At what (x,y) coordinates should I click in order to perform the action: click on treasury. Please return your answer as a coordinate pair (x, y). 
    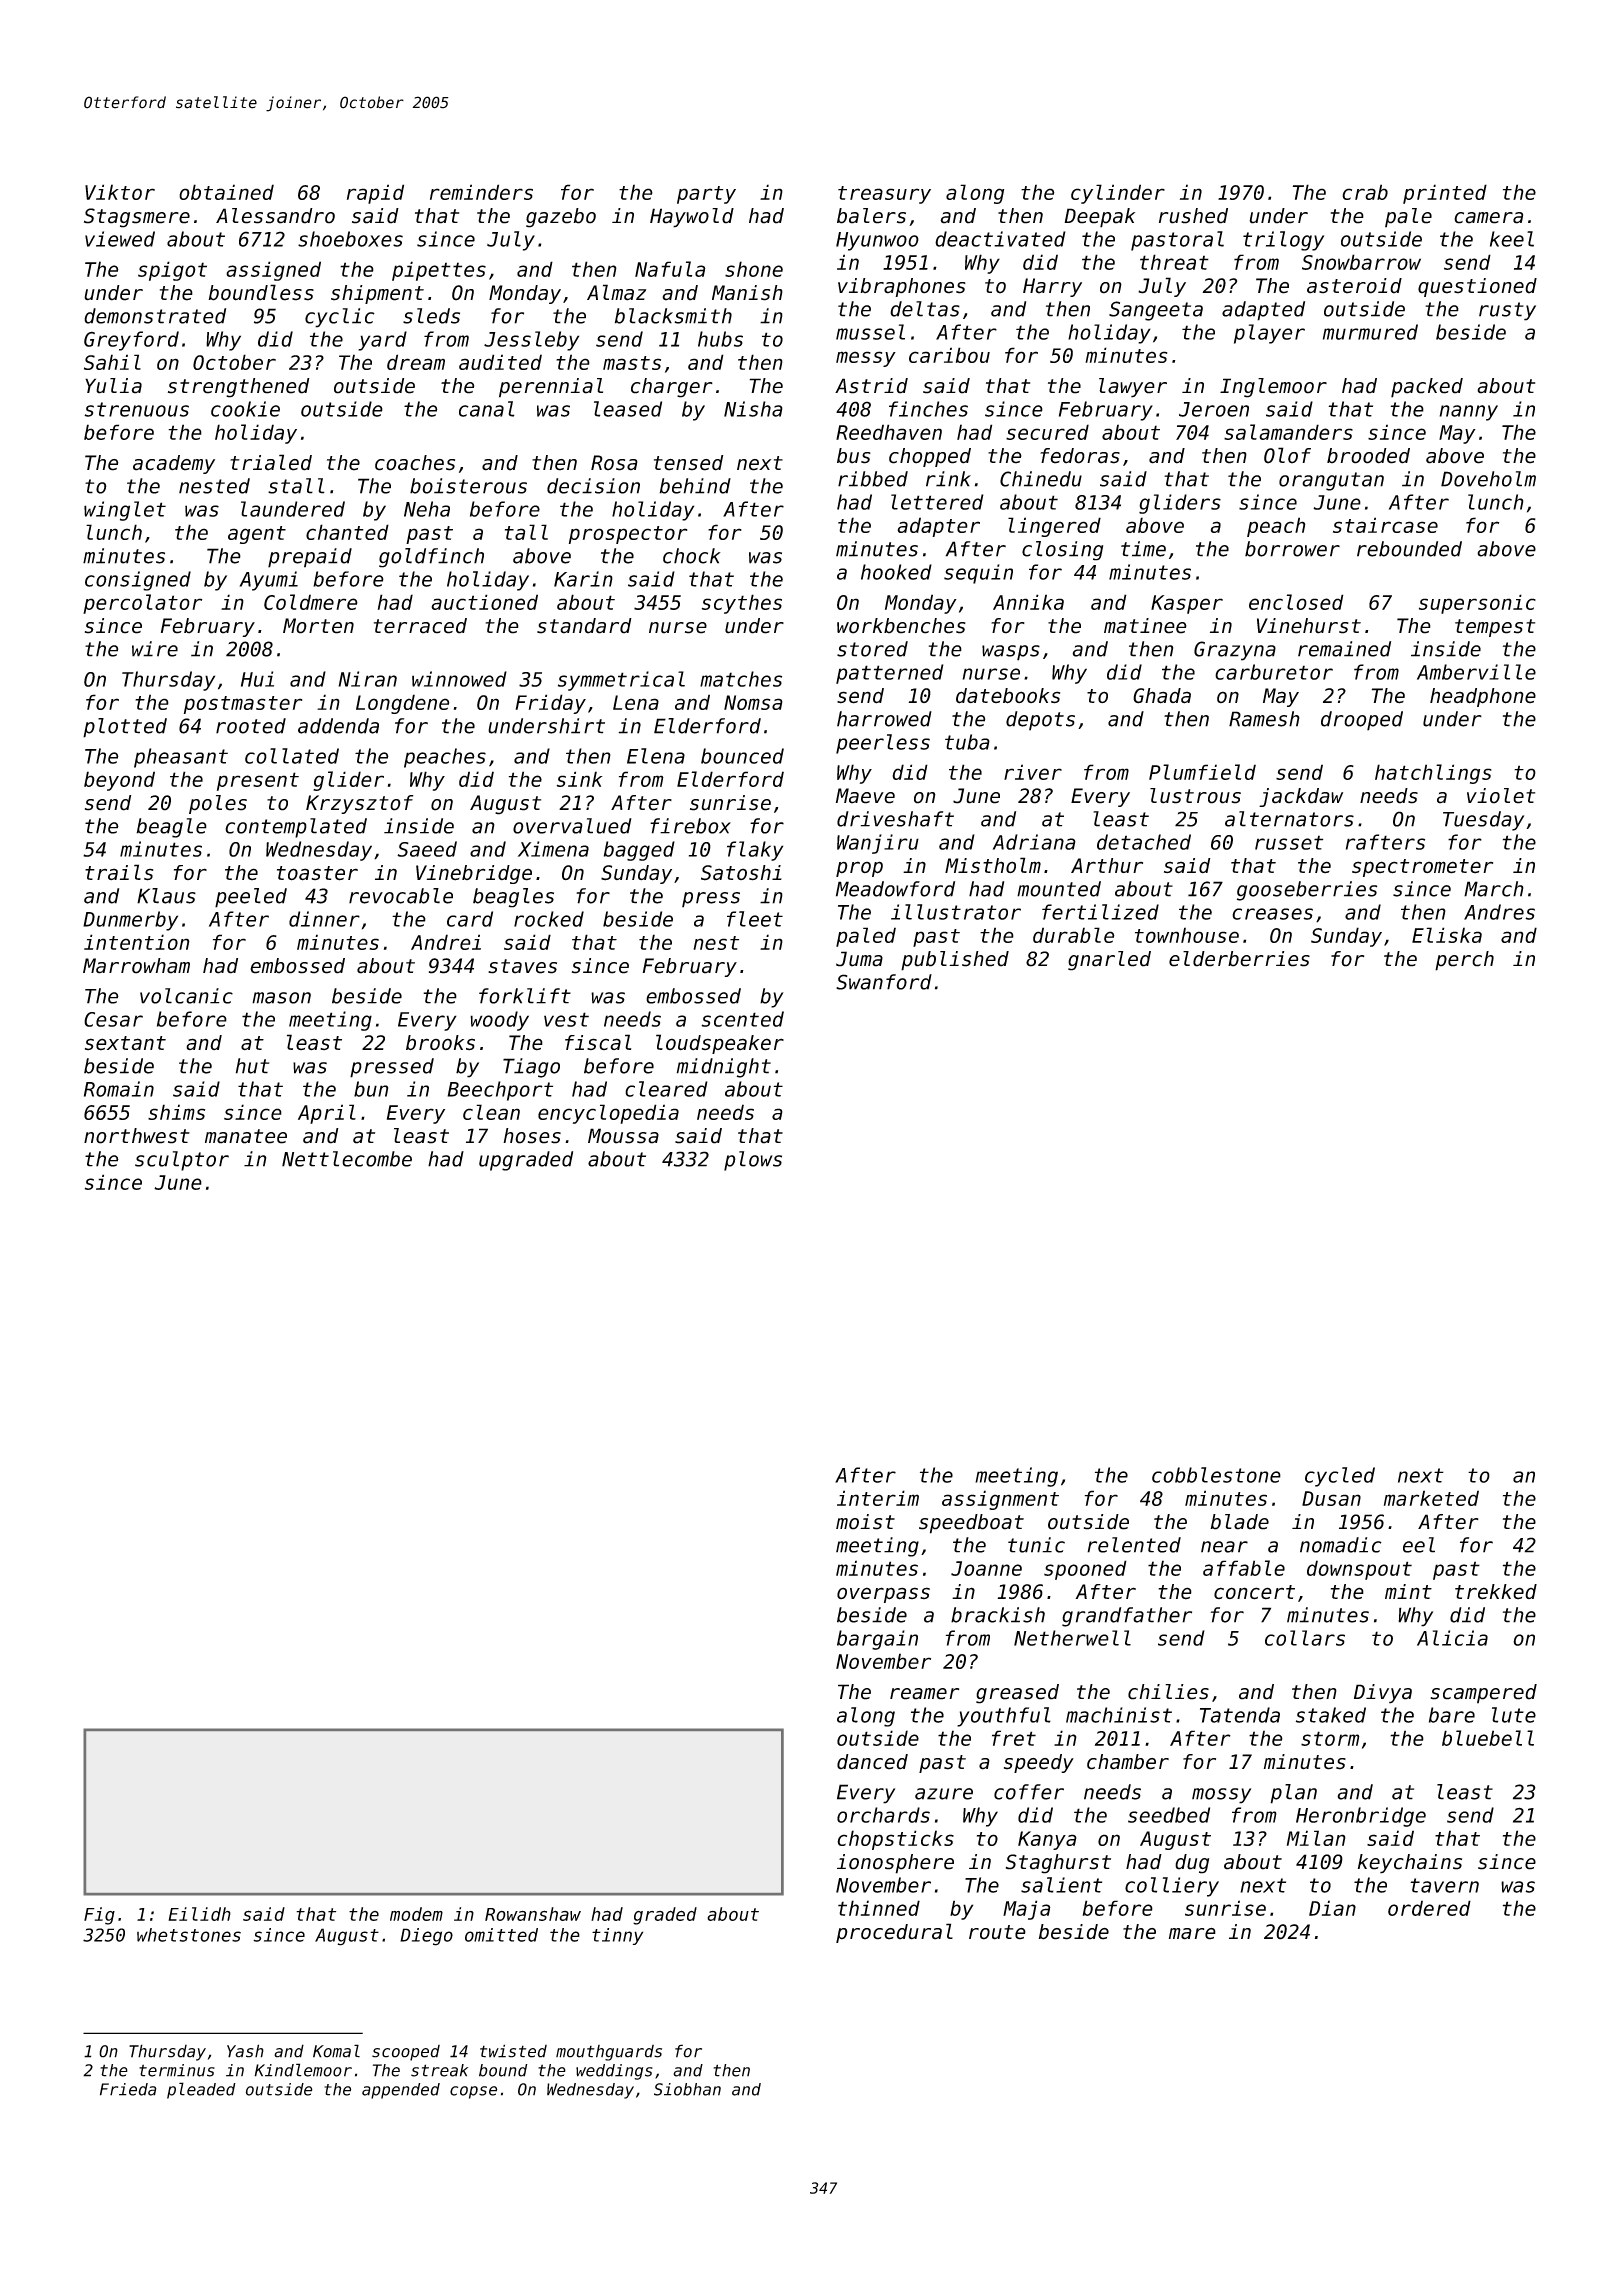
    Looking at the image, I should click on (884, 195).
